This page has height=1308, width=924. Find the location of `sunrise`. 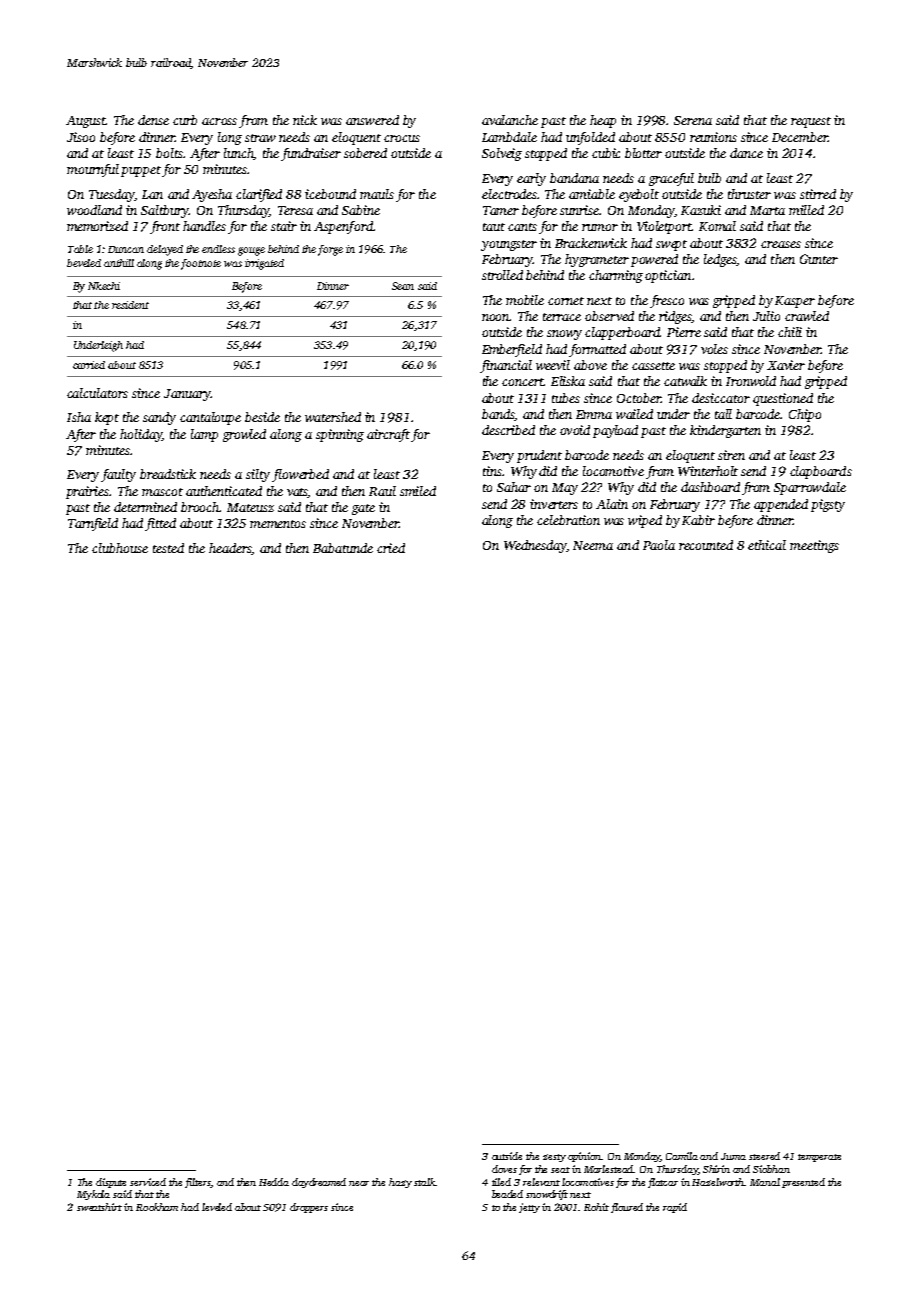

sunrise is located at coordinates (580, 210).
